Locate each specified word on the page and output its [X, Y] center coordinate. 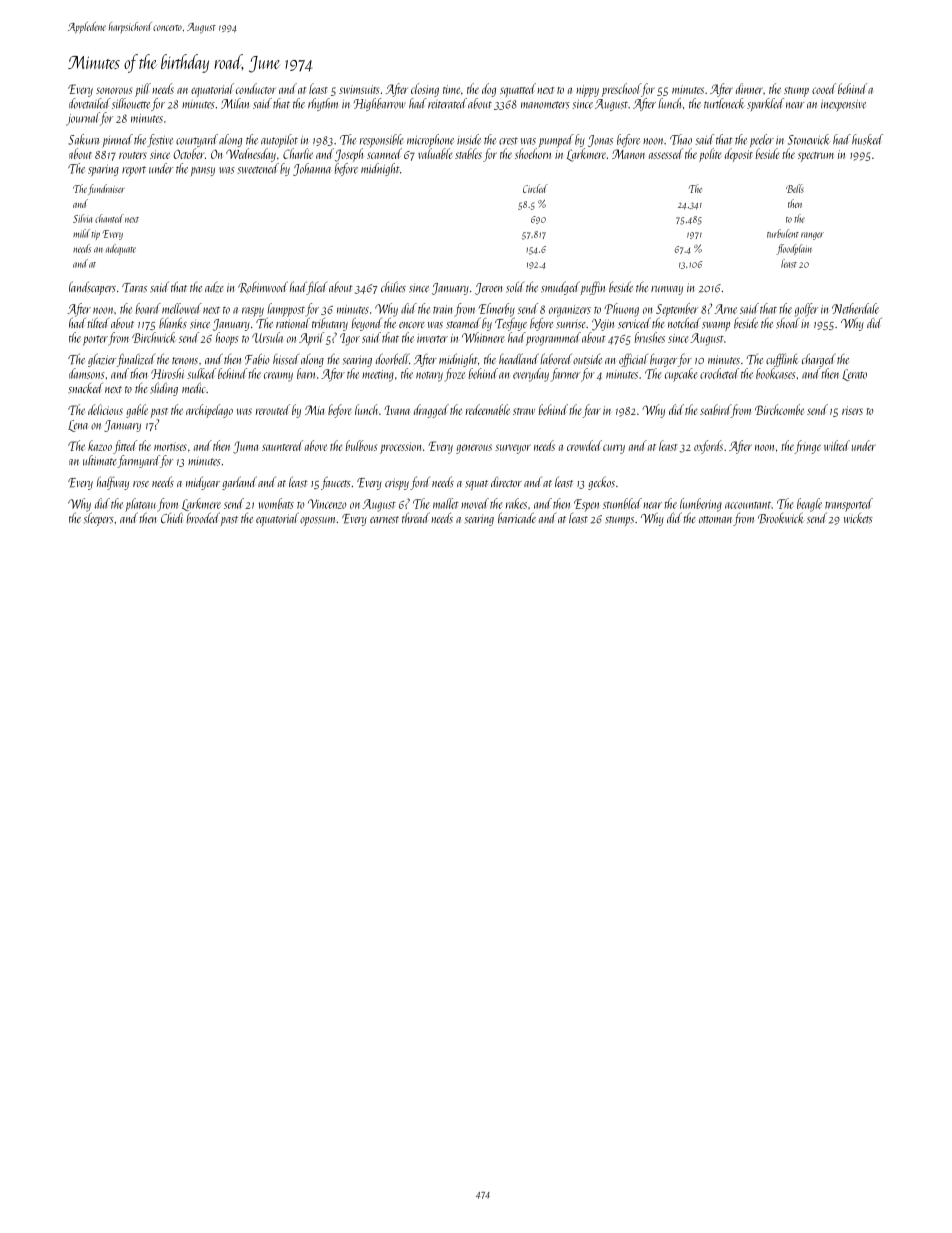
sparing [103, 170]
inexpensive [843, 105]
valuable [435, 153]
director [506, 481]
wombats [276, 503]
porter [95, 341]
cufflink [782, 360]
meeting [378, 376]
